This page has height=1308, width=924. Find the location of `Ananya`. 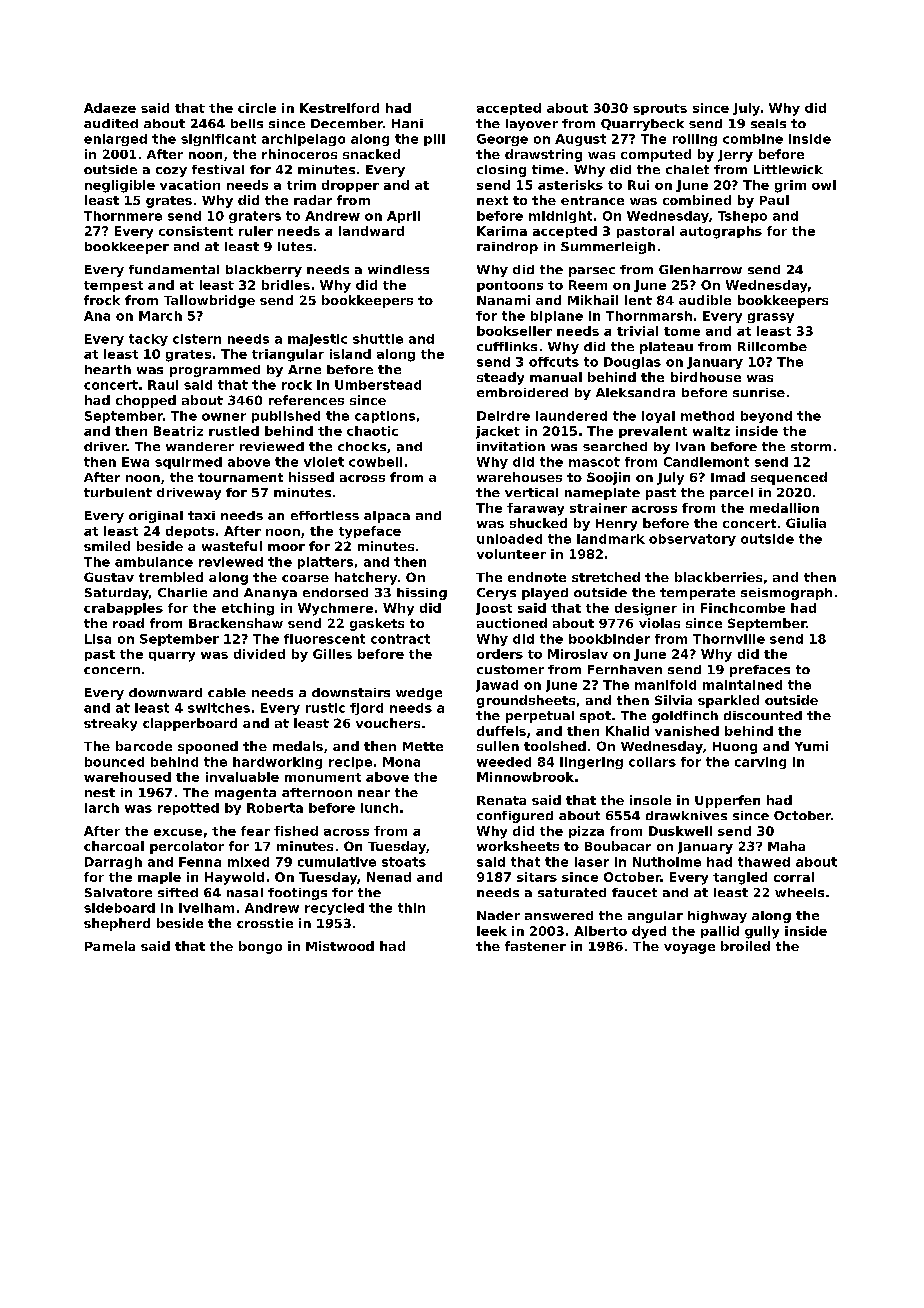

Ananya is located at coordinates (270, 594).
